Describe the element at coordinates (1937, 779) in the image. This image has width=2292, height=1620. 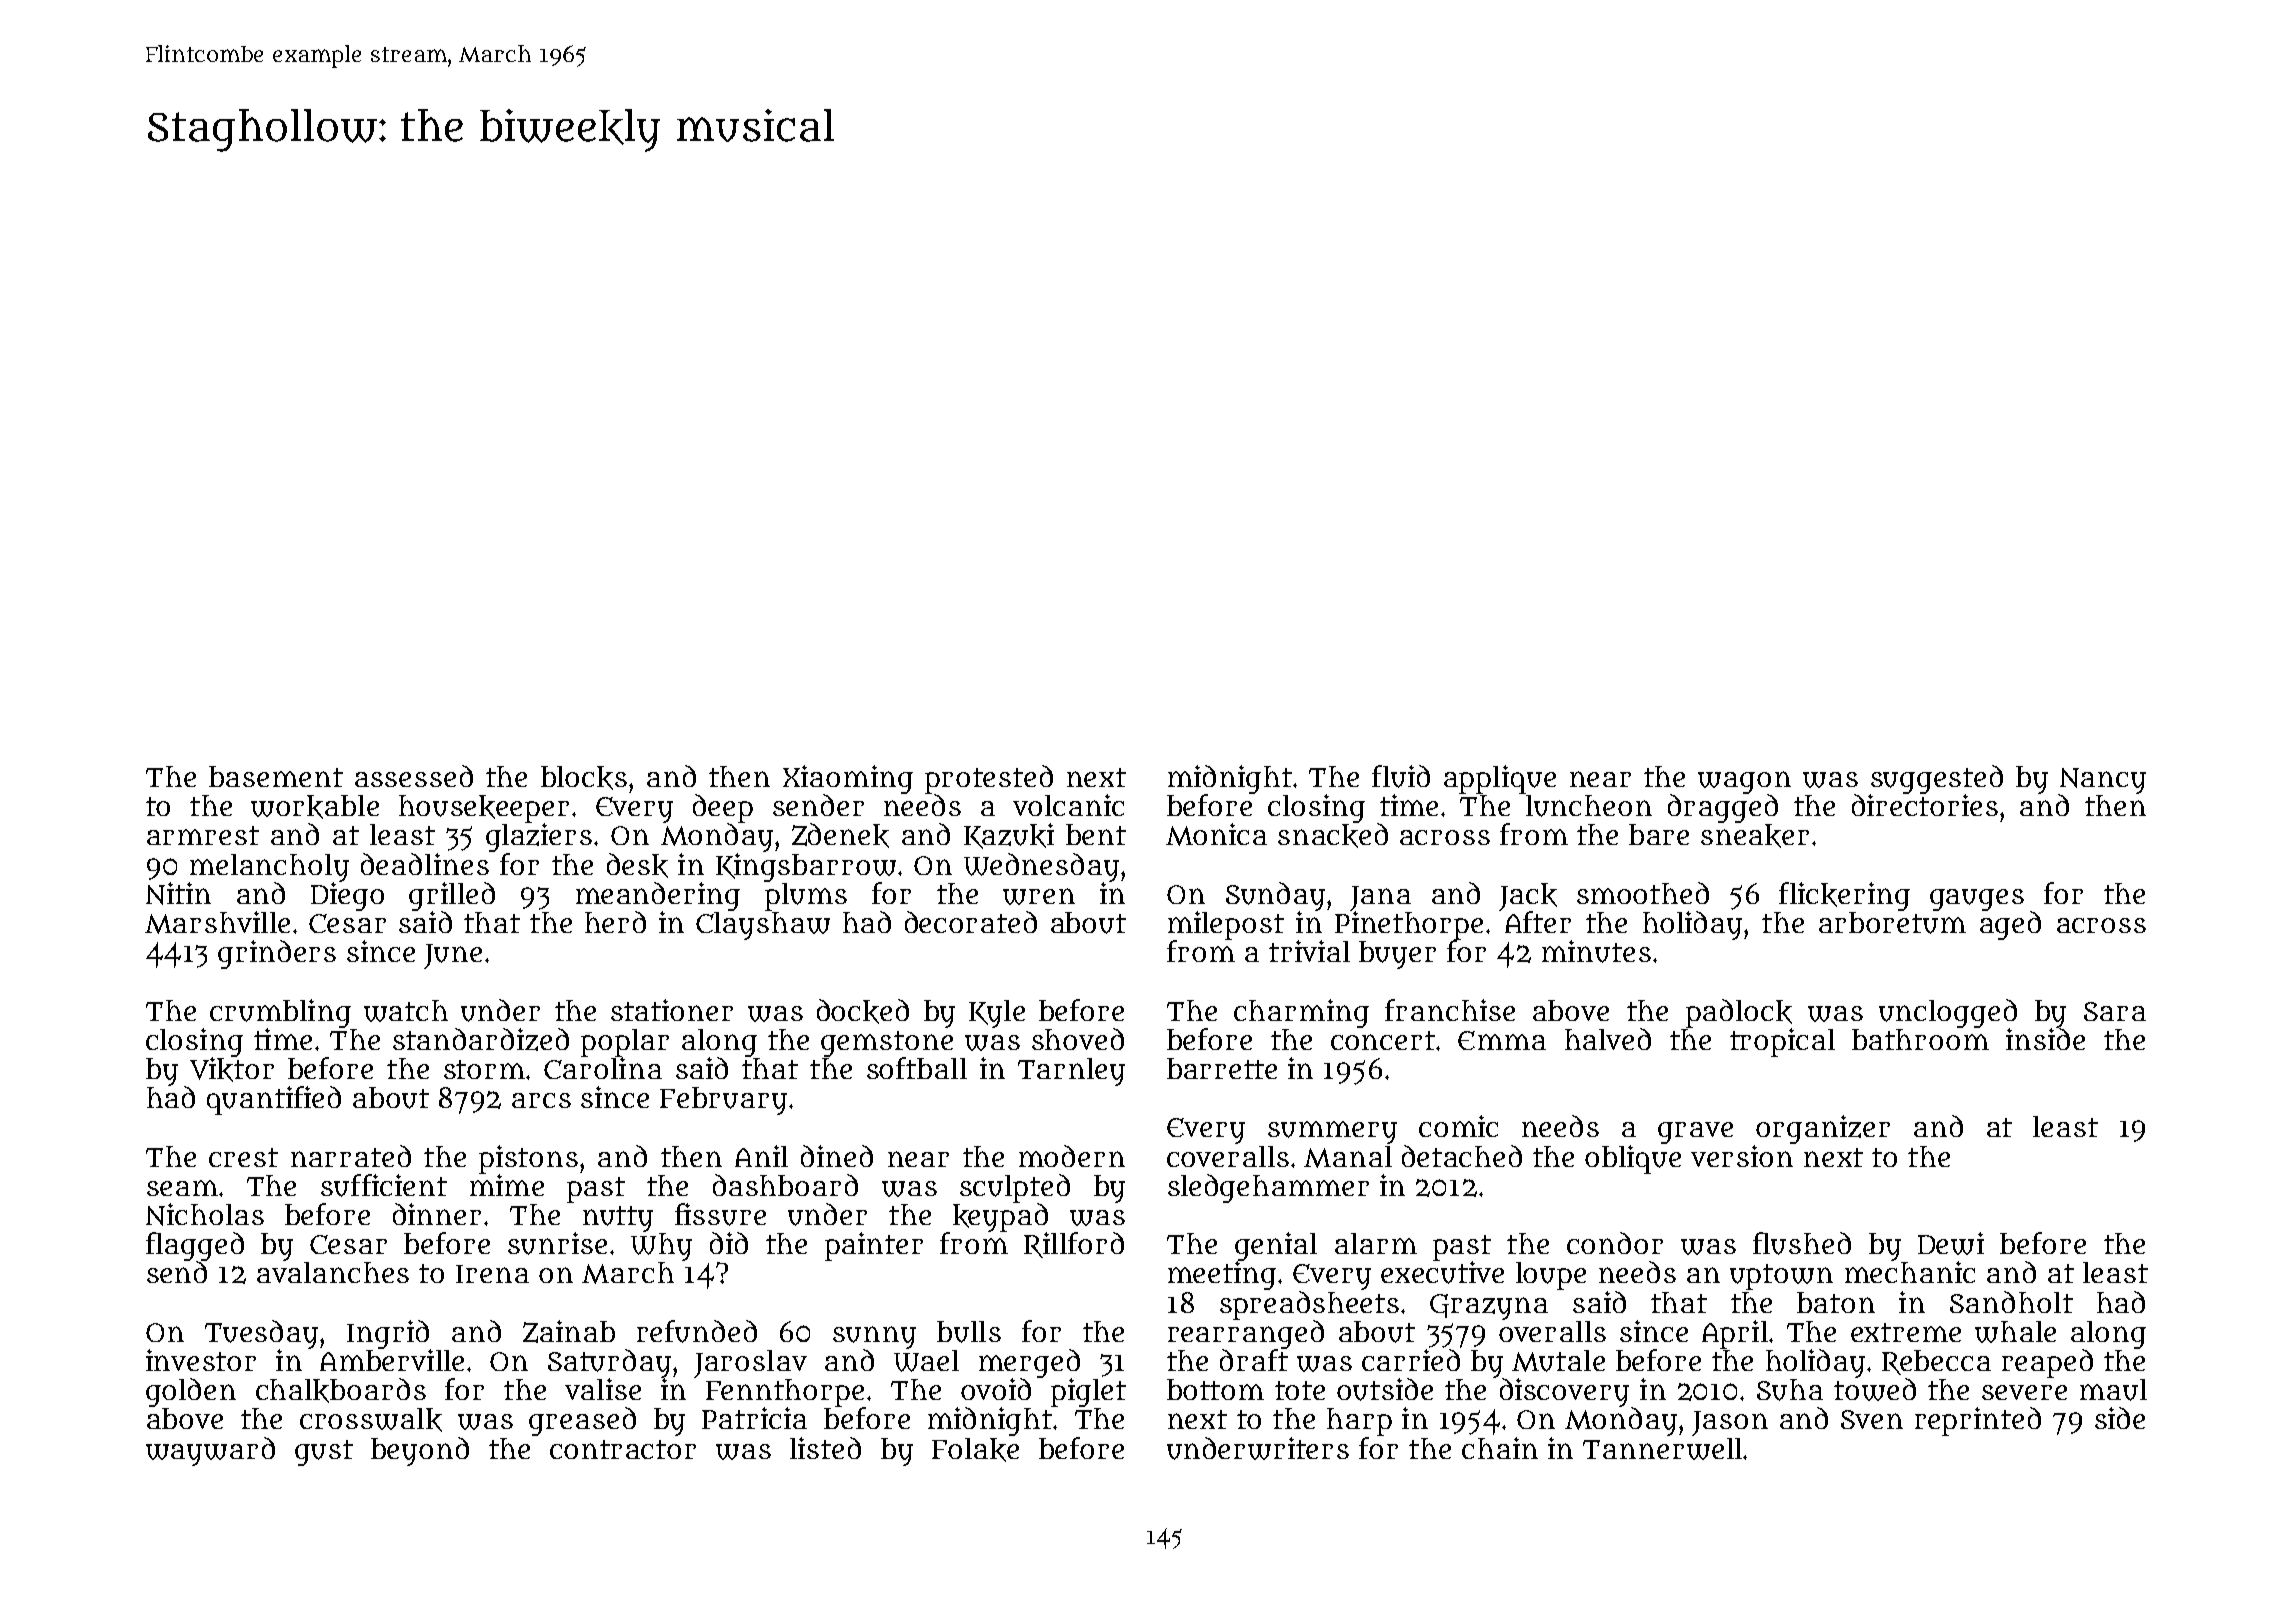
I see `suggested` at that location.
